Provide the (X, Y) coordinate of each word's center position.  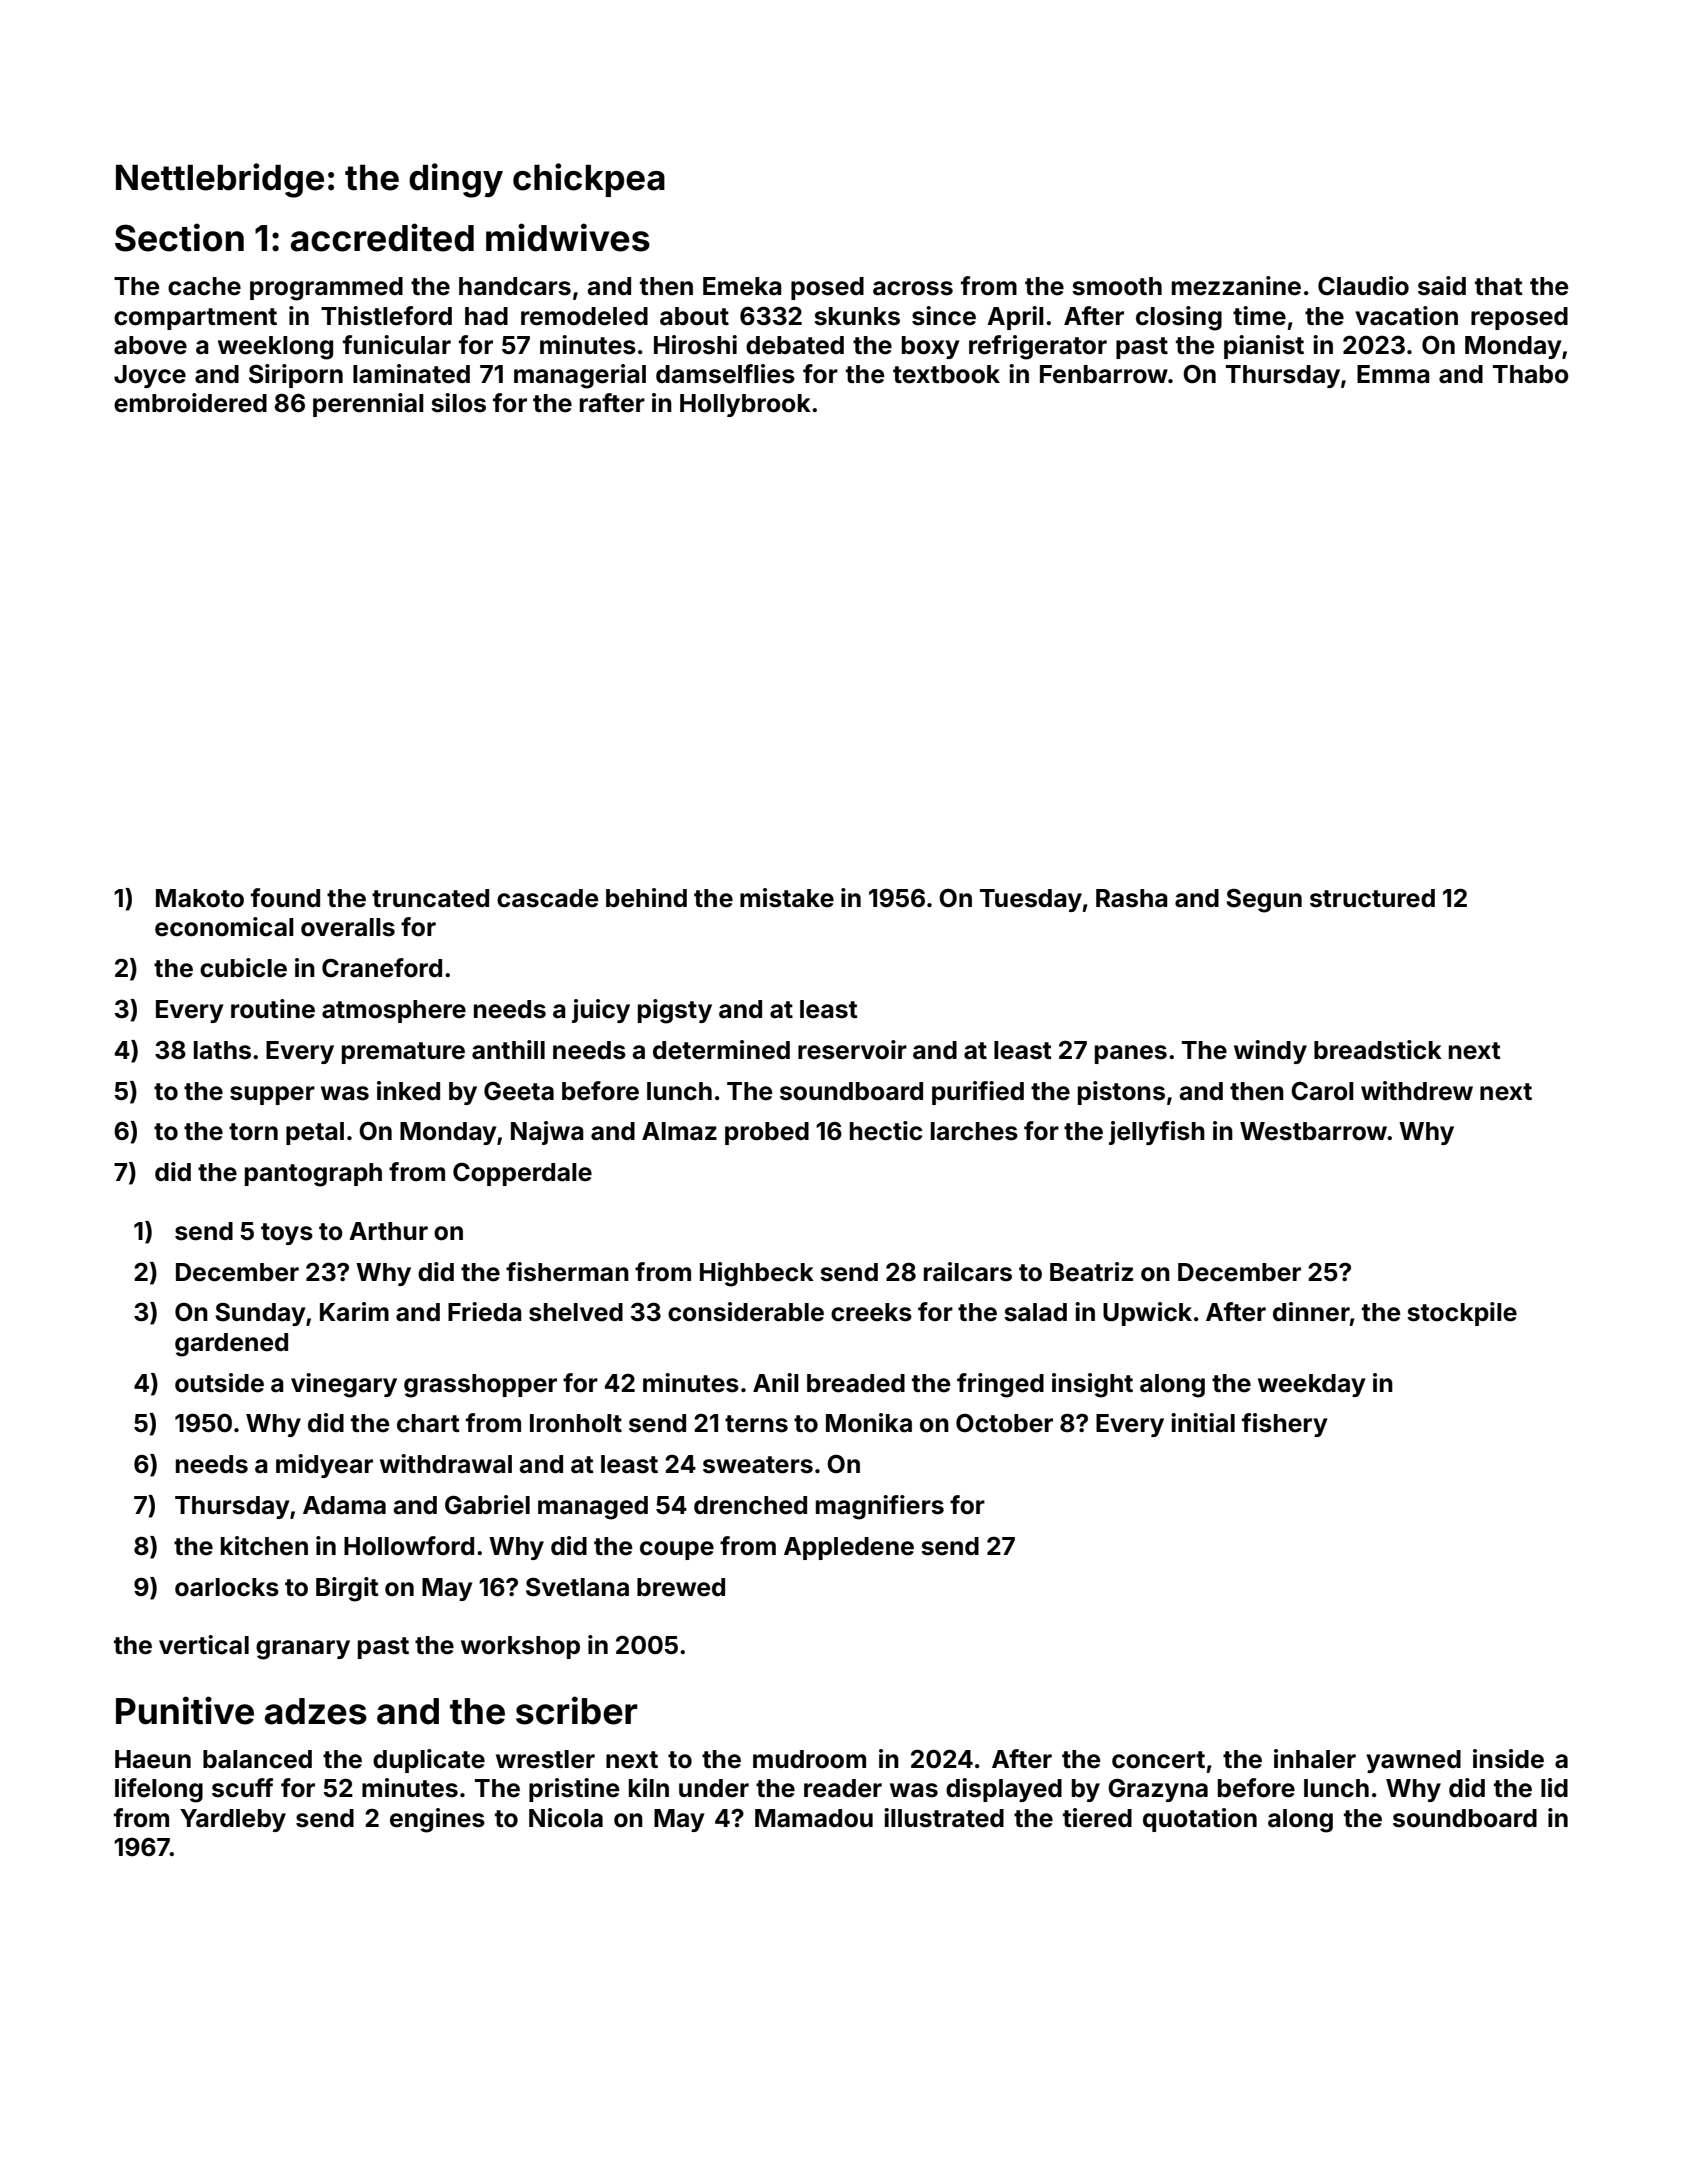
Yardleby (233, 1820)
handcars (515, 286)
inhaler (1315, 1759)
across (913, 288)
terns (756, 1424)
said (1442, 286)
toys (287, 1234)
